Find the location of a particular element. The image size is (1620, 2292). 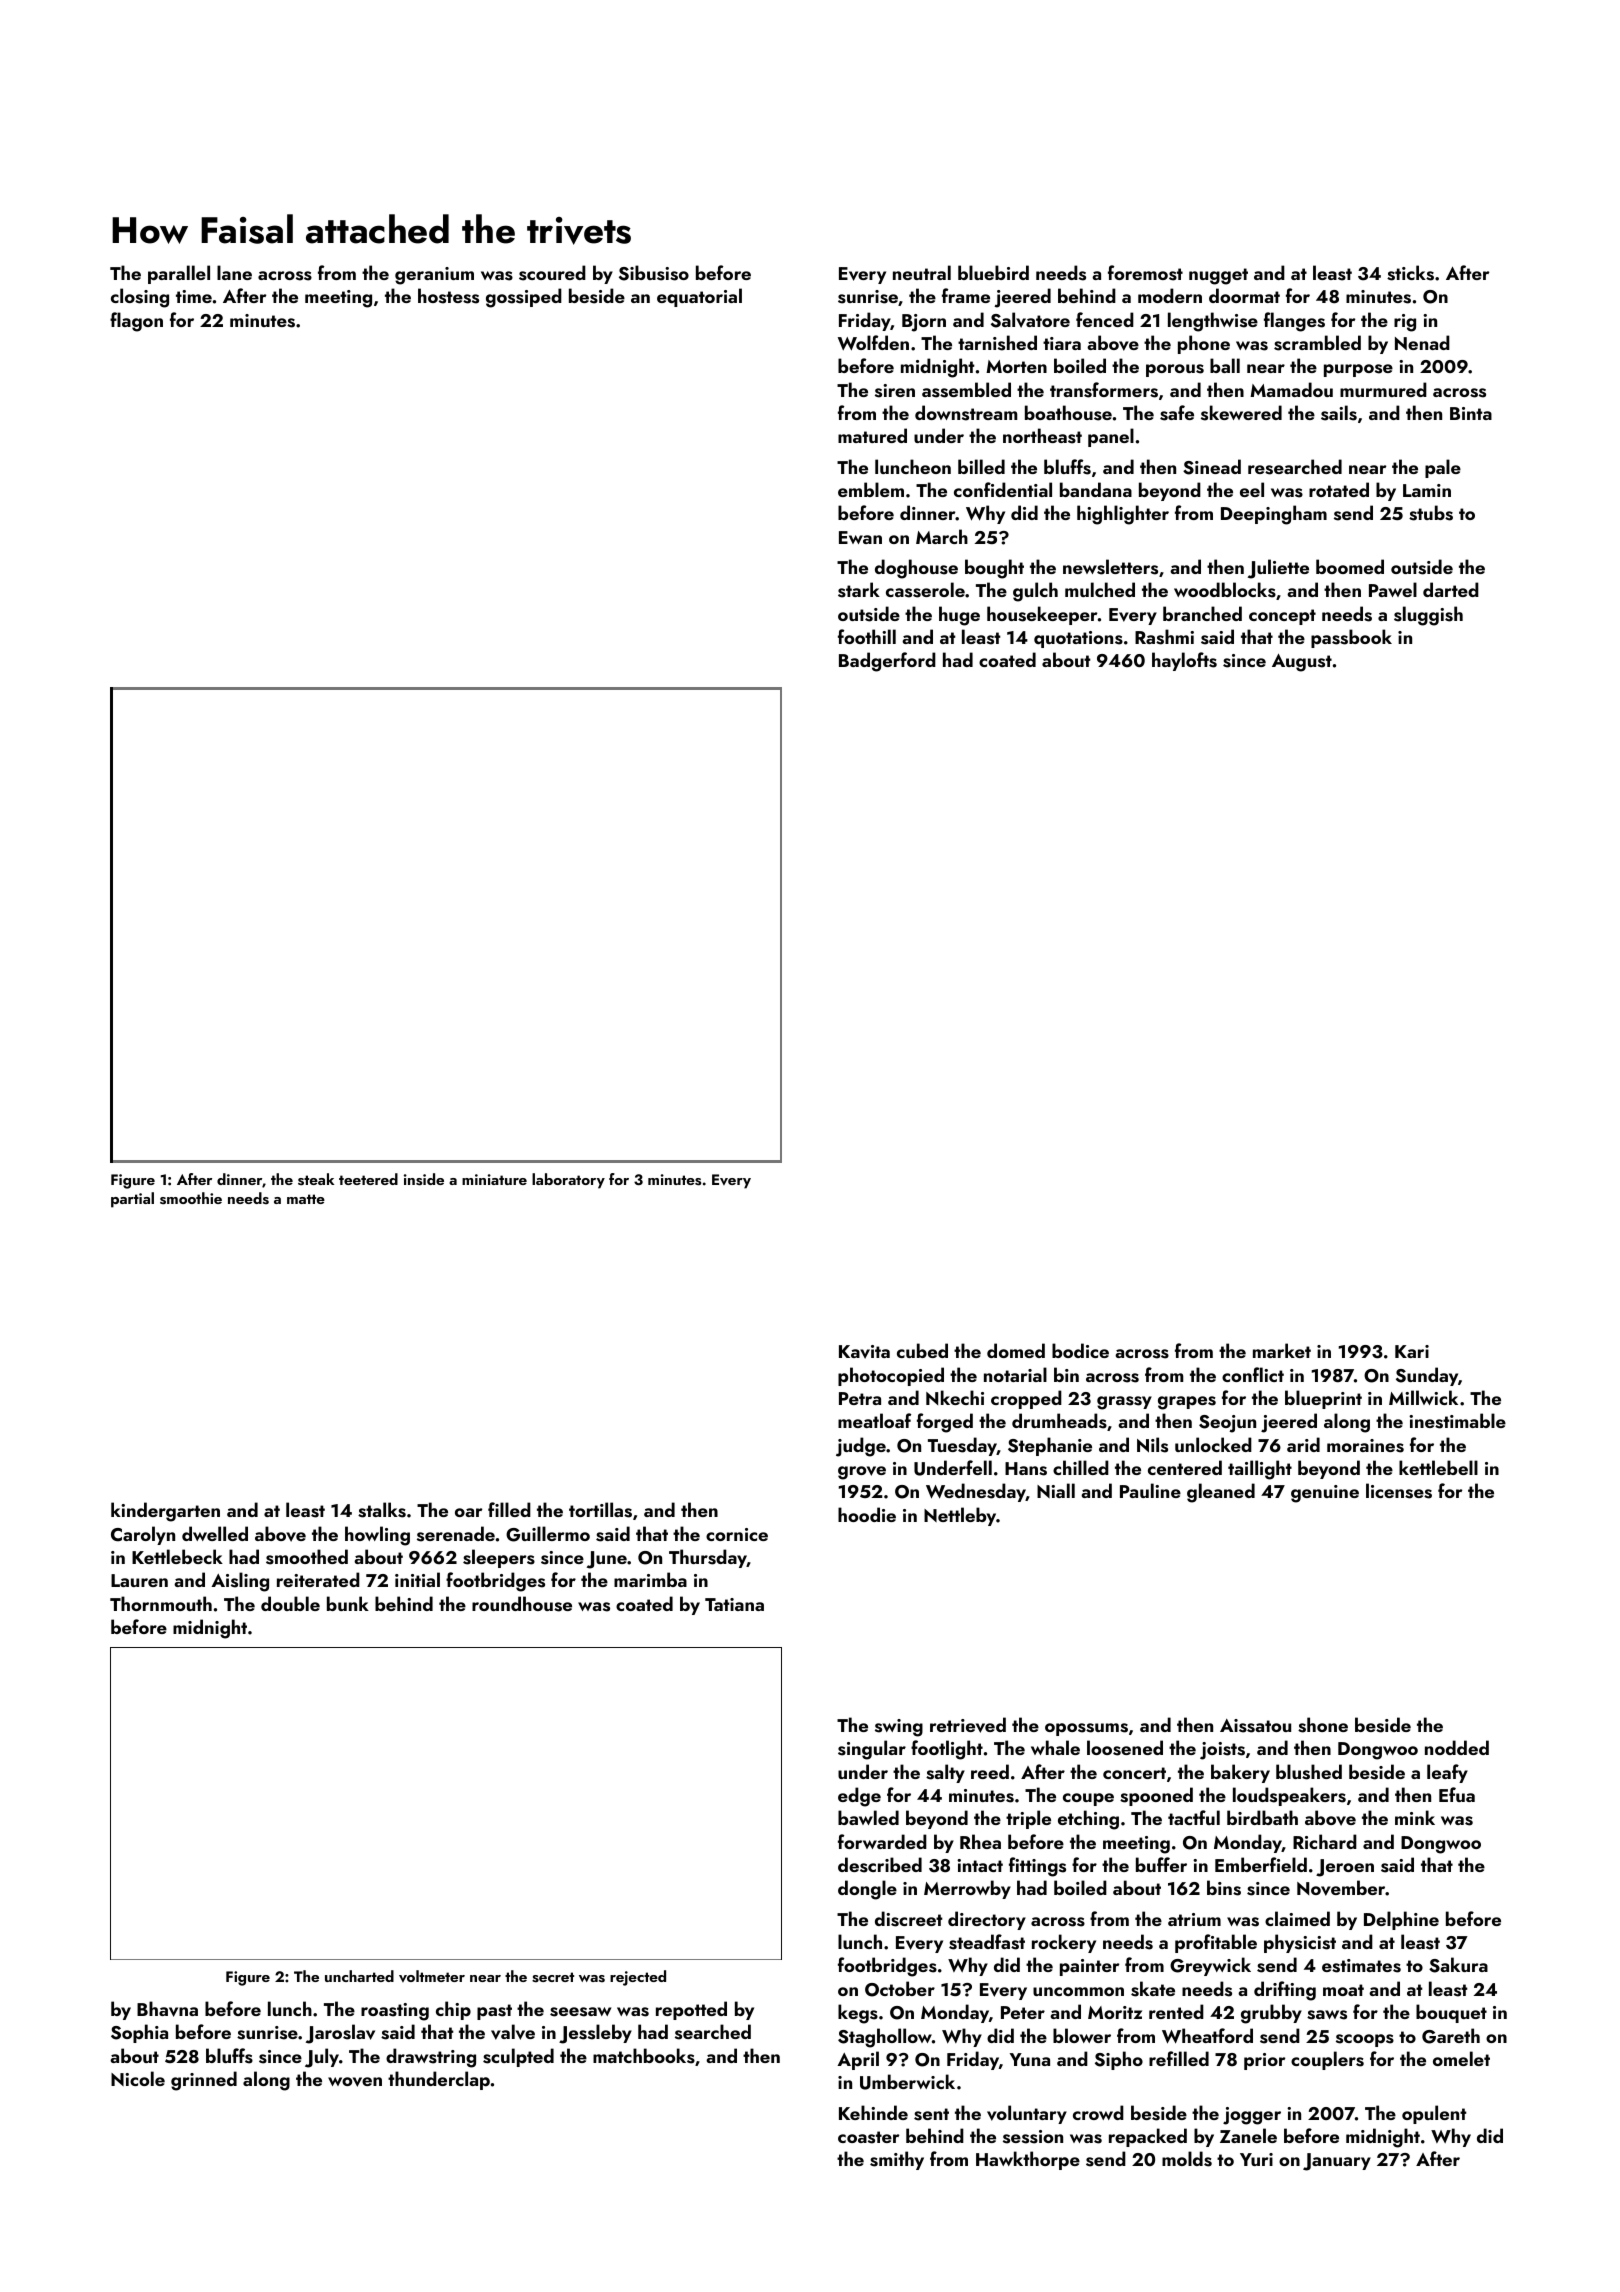

singular is located at coordinates (872, 1750).
